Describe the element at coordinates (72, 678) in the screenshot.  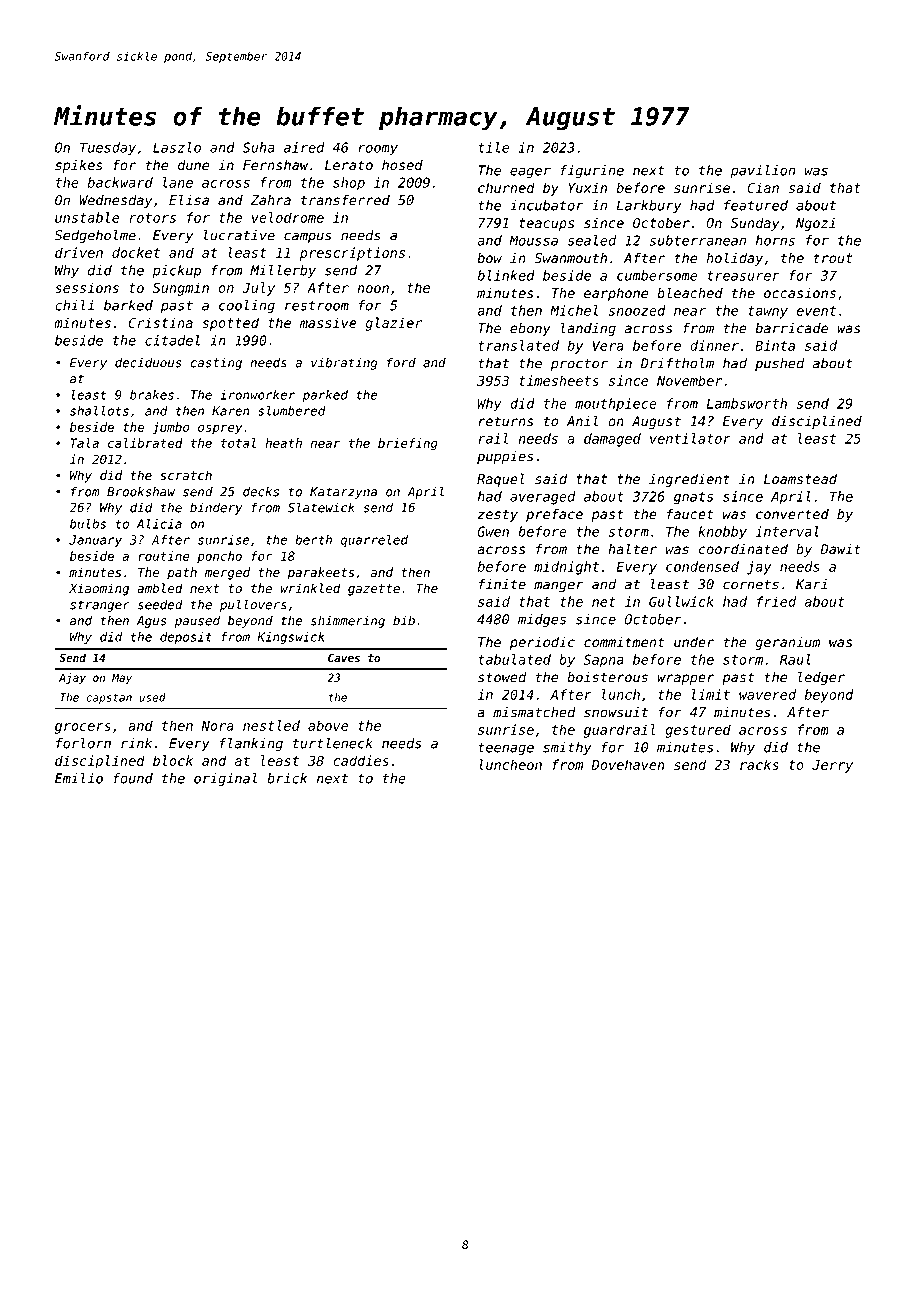
I see `Ajay` at that location.
